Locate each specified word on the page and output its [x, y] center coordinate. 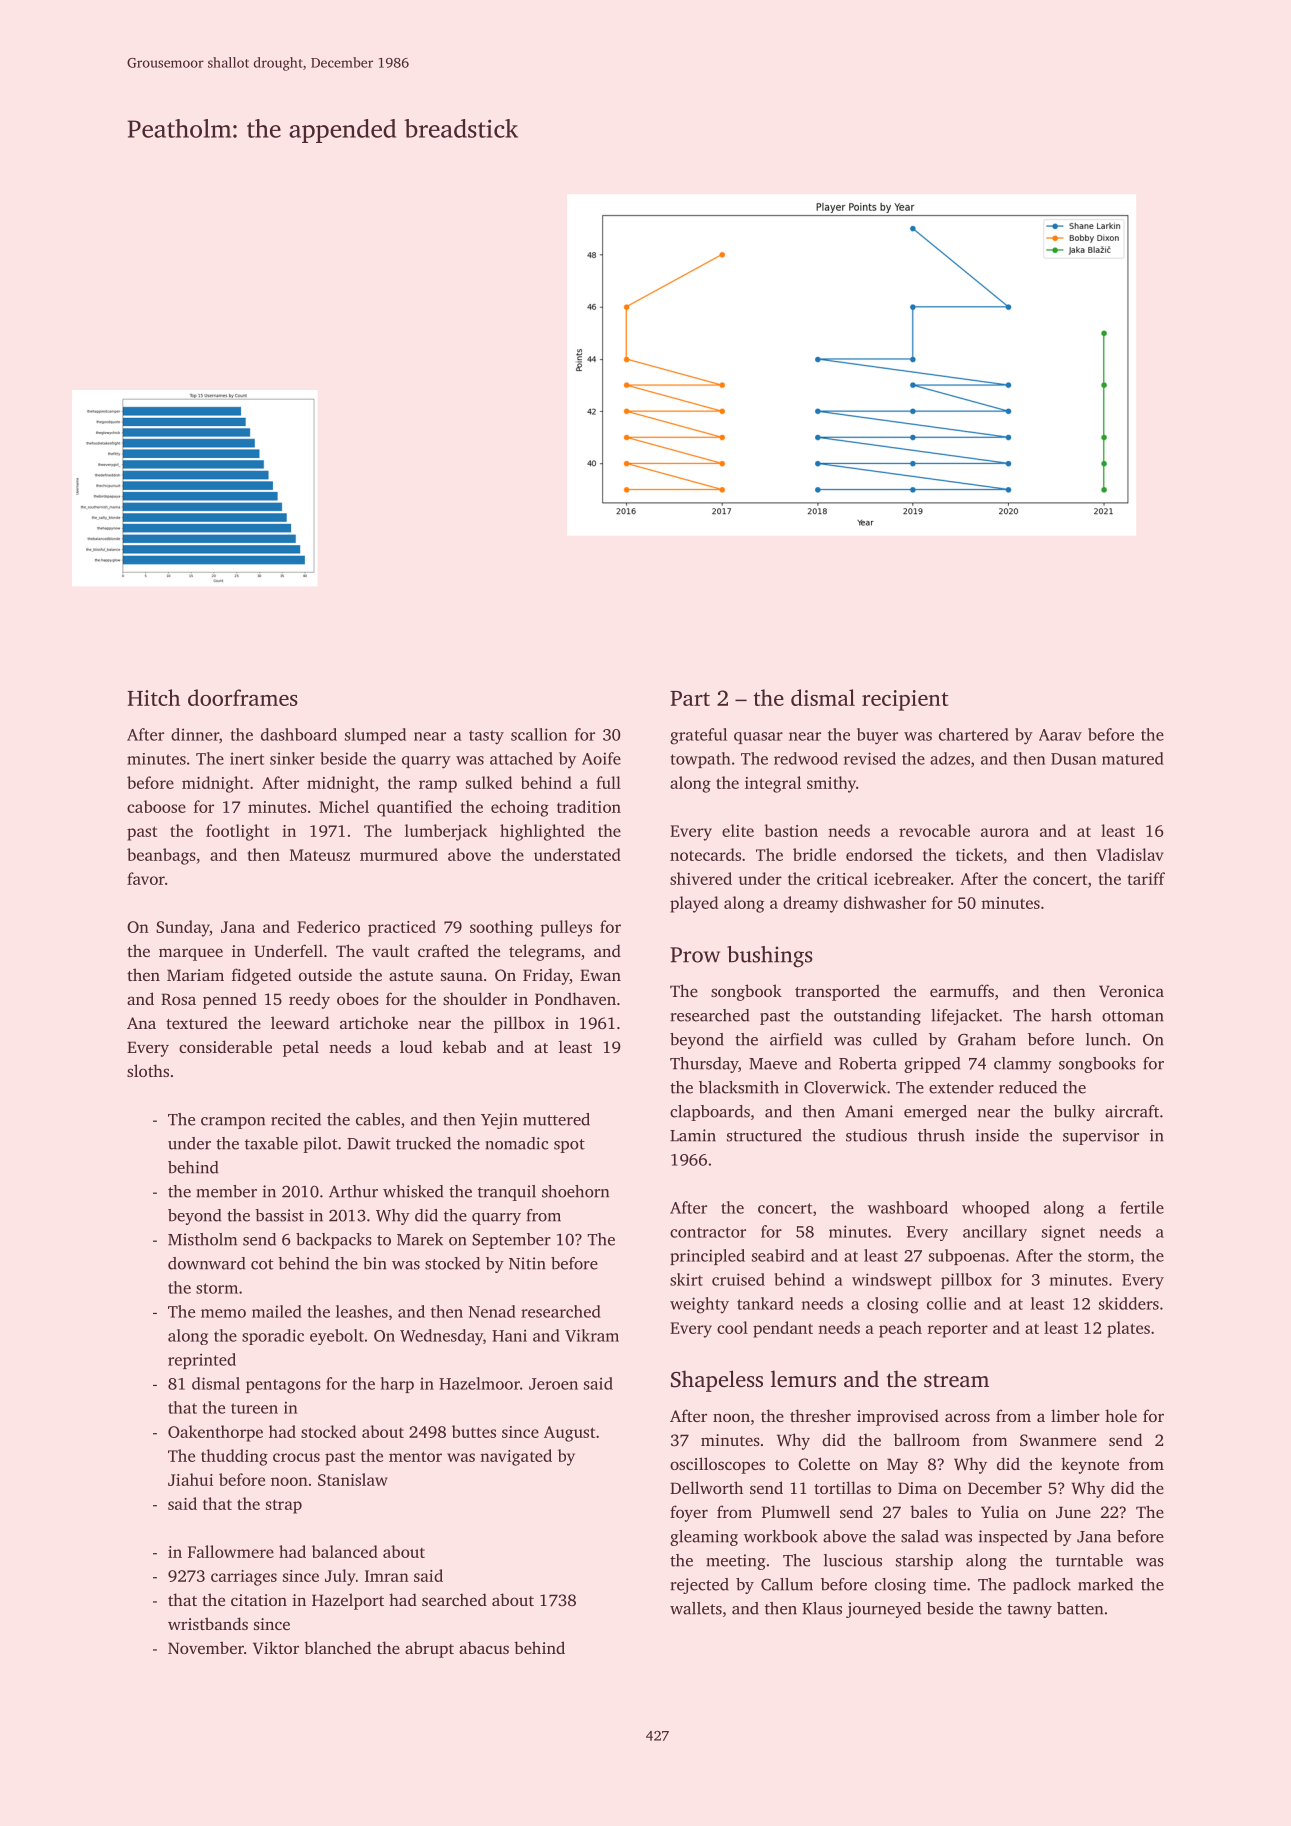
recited [296, 1119]
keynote [1090, 1465]
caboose [156, 806]
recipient [905, 700]
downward [206, 1263]
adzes [950, 758]
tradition [589, 806]
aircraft [1132, 1111]
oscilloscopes [717, 1465]
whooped [996, 1209]
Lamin [693, 1135]
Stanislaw [353, 1479]
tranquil [507, 1193]
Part [690, 698]
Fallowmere [231, 1551]
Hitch [154, 697]
